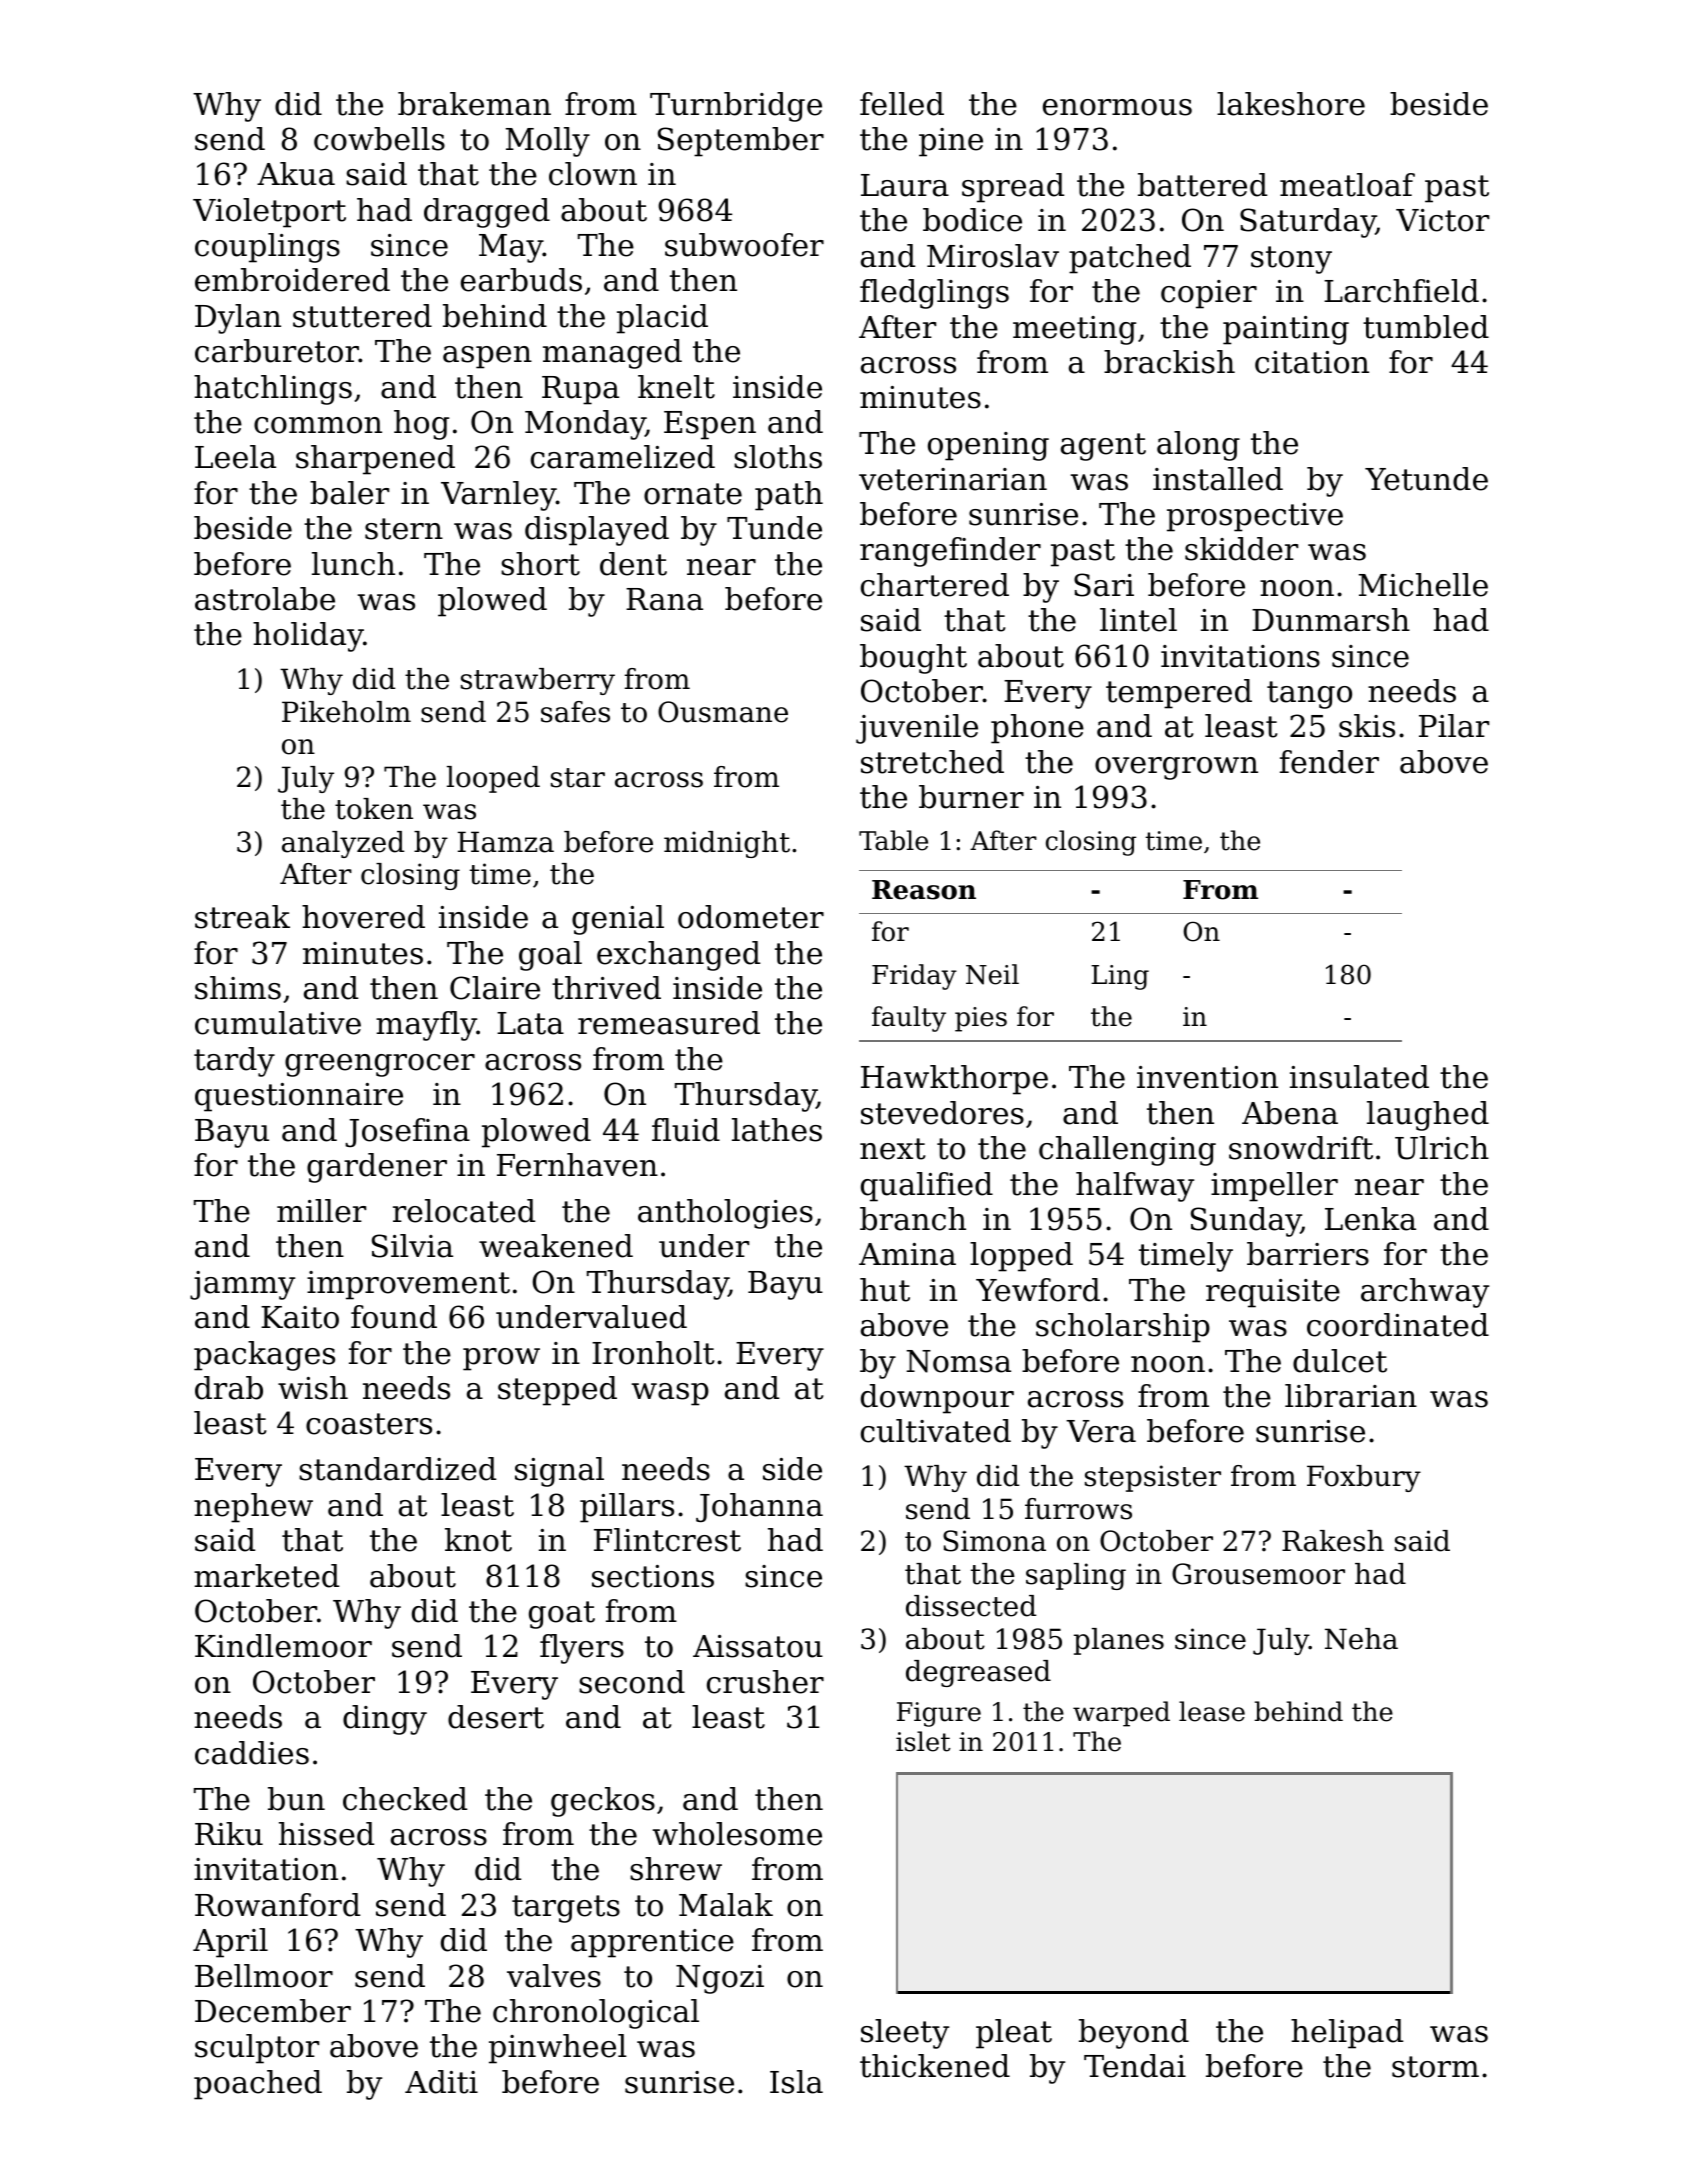 The height and width of the page is (2178, 1683). Describe the element at coordinates (506, 842) in the page. I see `Hamza` at that location.
